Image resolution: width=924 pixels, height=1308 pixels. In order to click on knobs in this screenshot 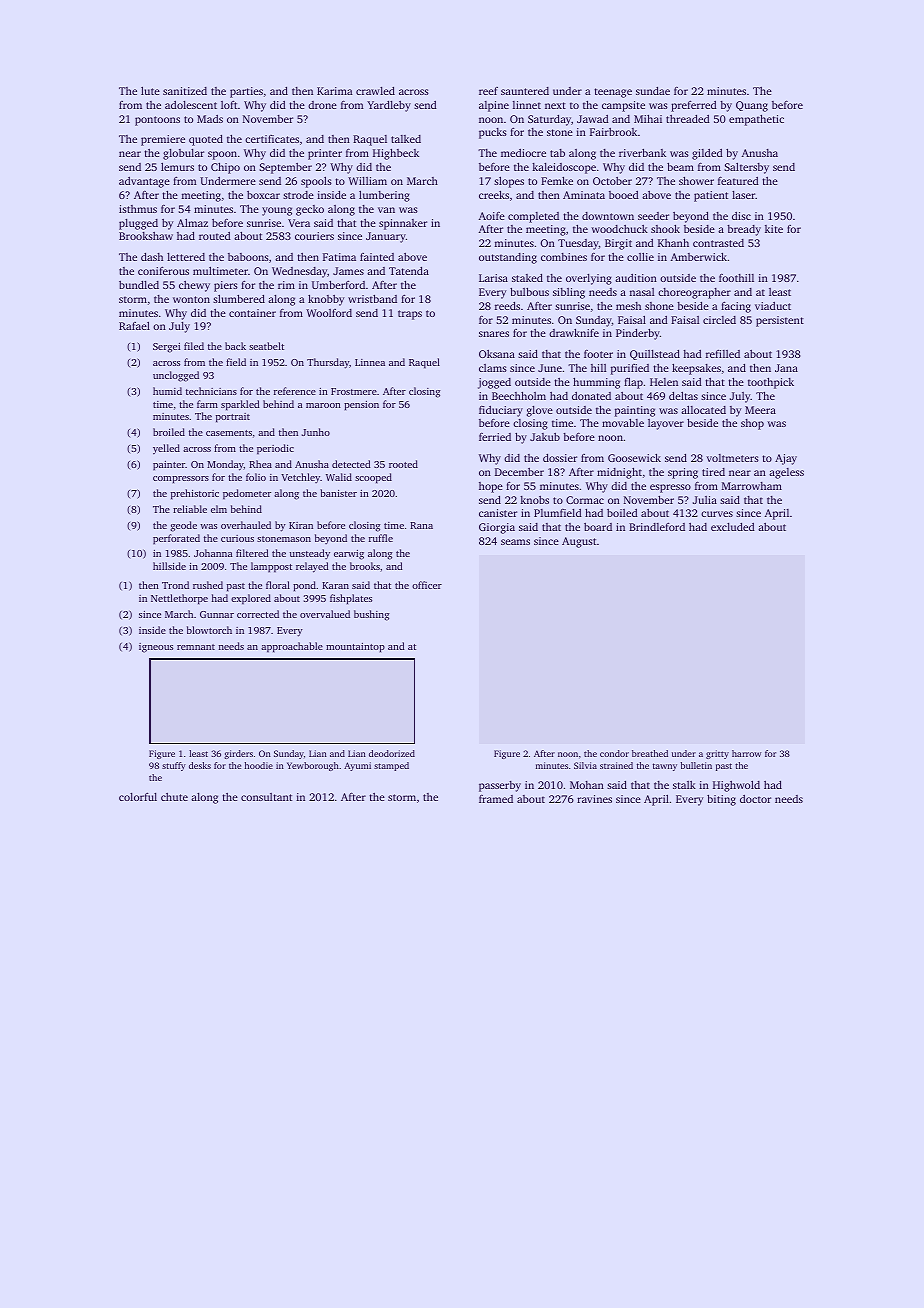, I will do `click(534, 500)`.
